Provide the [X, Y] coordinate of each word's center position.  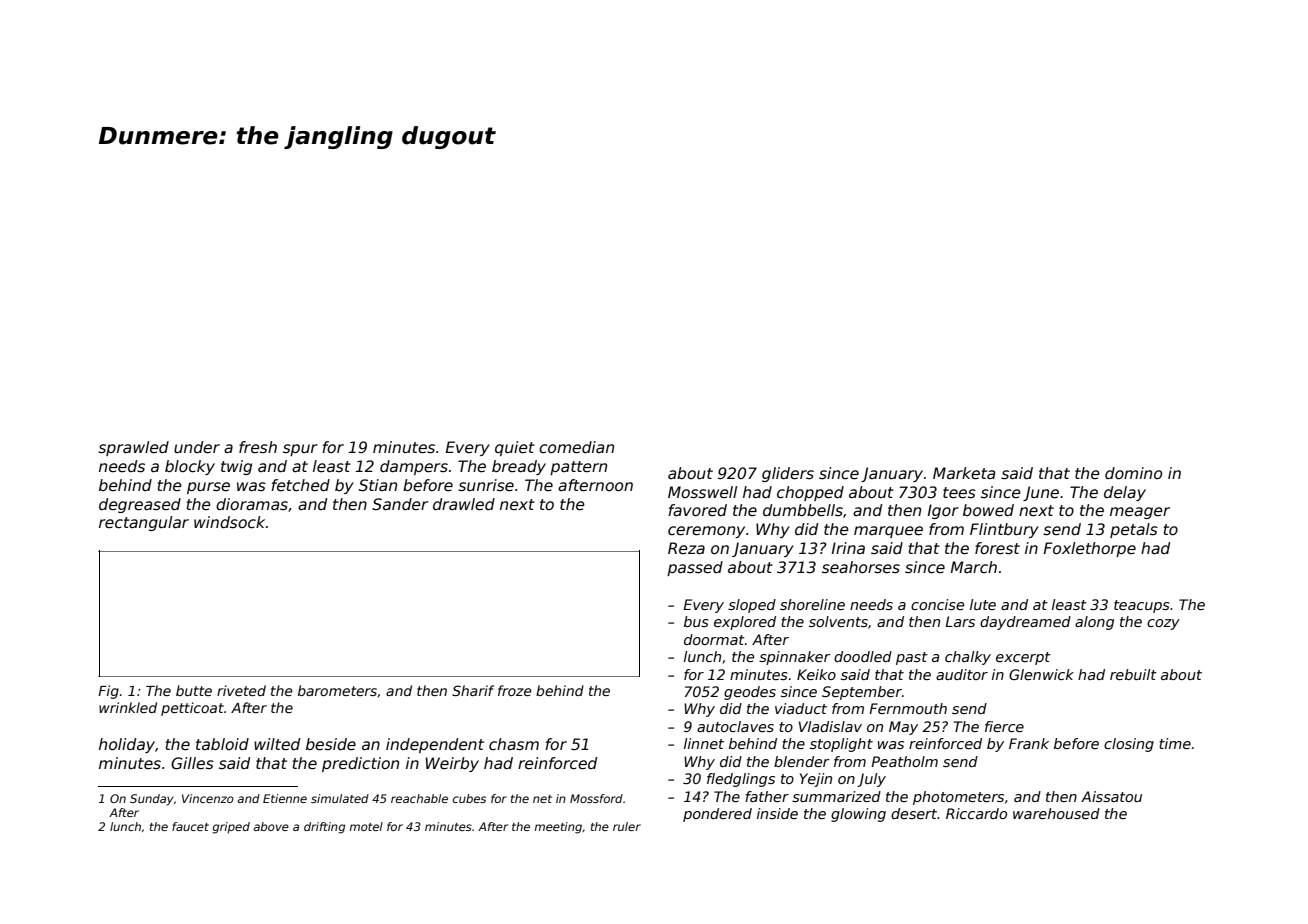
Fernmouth [908, 708]
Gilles [192, 763]
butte [194, 690]
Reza [686, 548]
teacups [1142, 606]
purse [208, 488]
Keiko [816, 674]
